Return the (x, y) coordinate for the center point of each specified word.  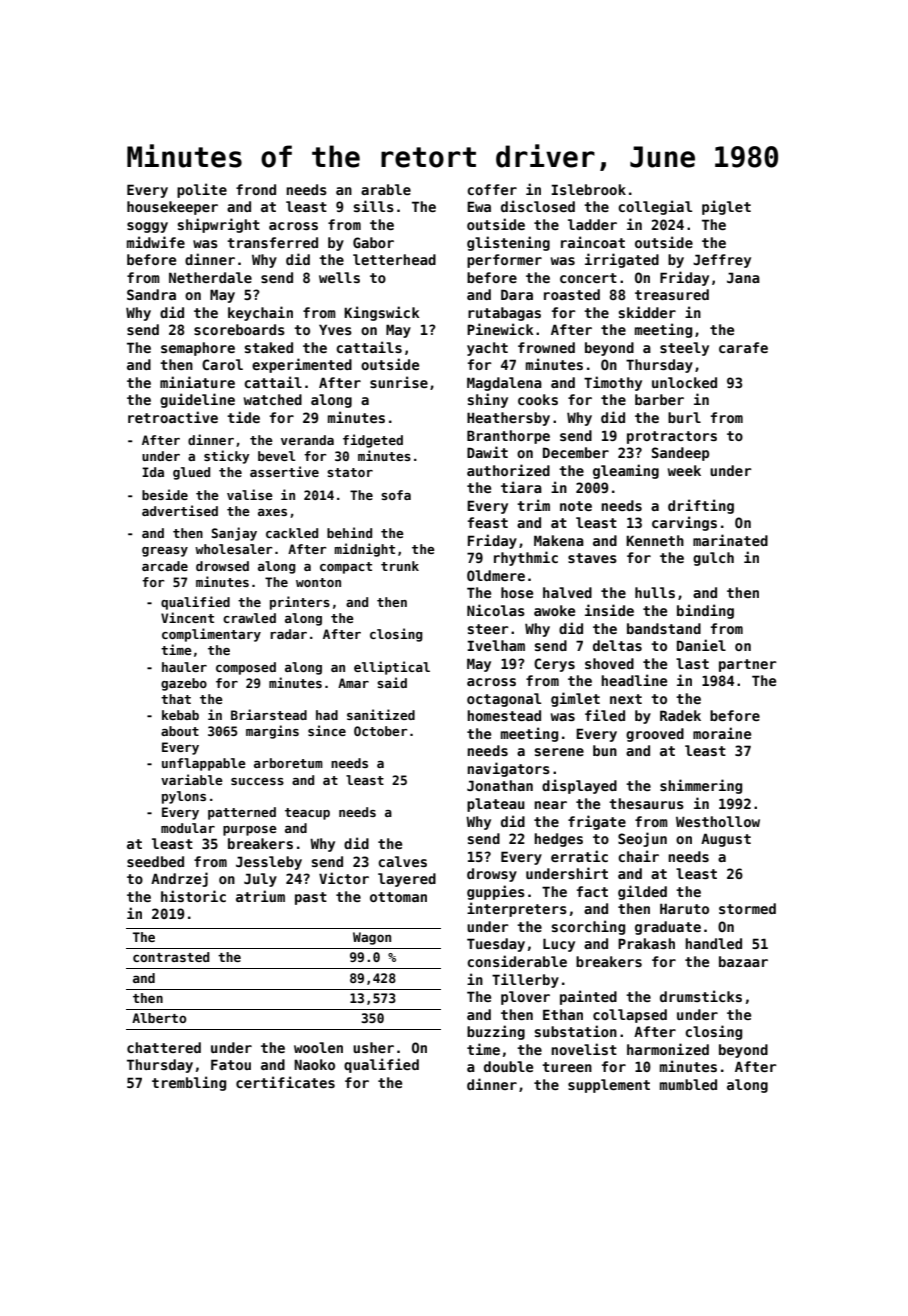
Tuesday (496, 945)
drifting (701, 506)
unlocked (684, 382)
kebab (180, 715)
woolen (318, 1047)
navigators (508, 769)
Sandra (151, 294)
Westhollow (718, 821)
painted (588, 997)
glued (191, 473)
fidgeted (373, 441)
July (260, 880)
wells (339, 277)
